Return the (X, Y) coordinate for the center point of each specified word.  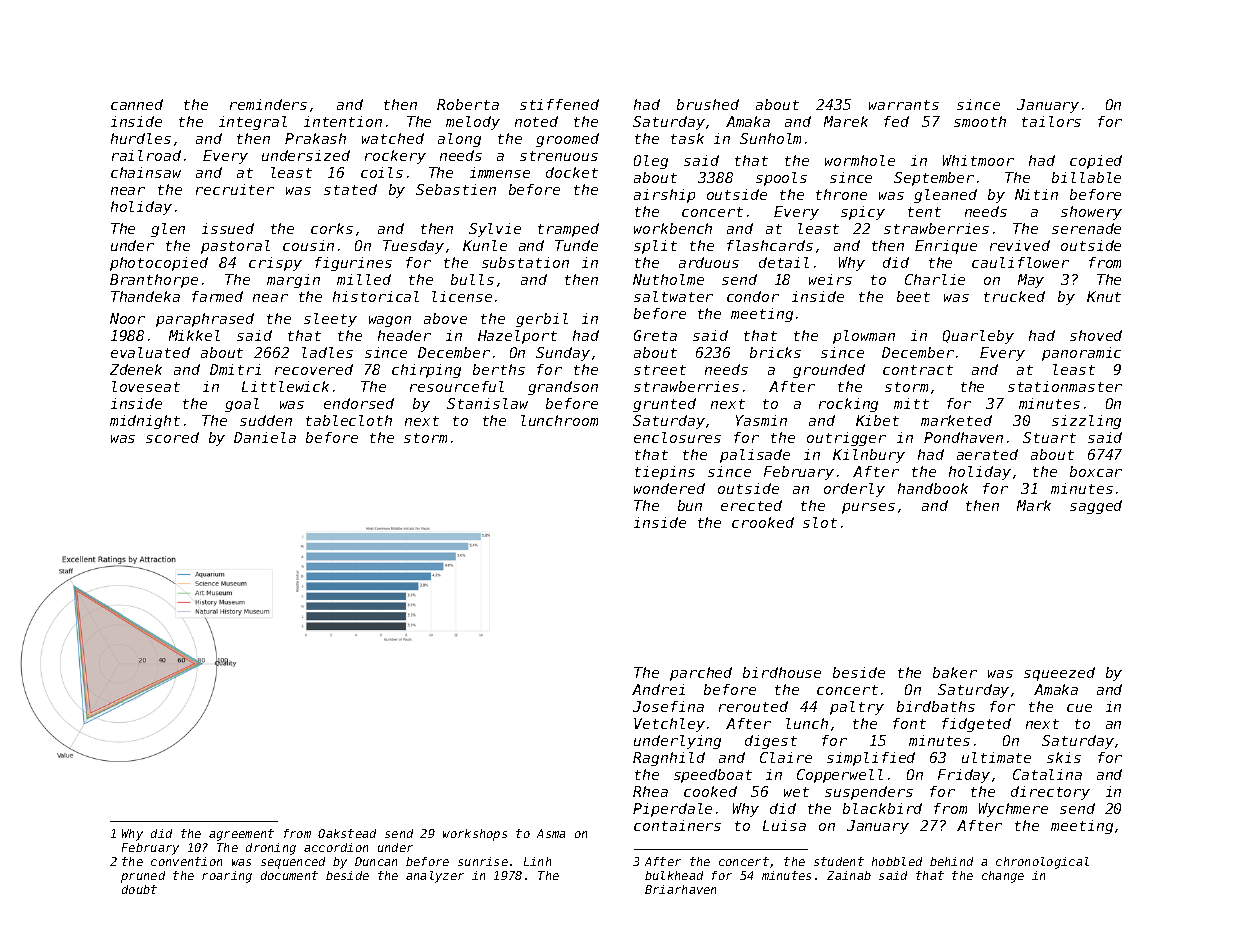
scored (172, 437)
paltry (857, 708)
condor (753, 296)
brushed (708, 104)
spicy (863, 213)
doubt (139, 889)
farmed (217, 296)
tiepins (665, 473)
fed (896, 121)
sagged (1096, 507)
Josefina (668, 706)
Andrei (658, 689)
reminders (268, 104)
